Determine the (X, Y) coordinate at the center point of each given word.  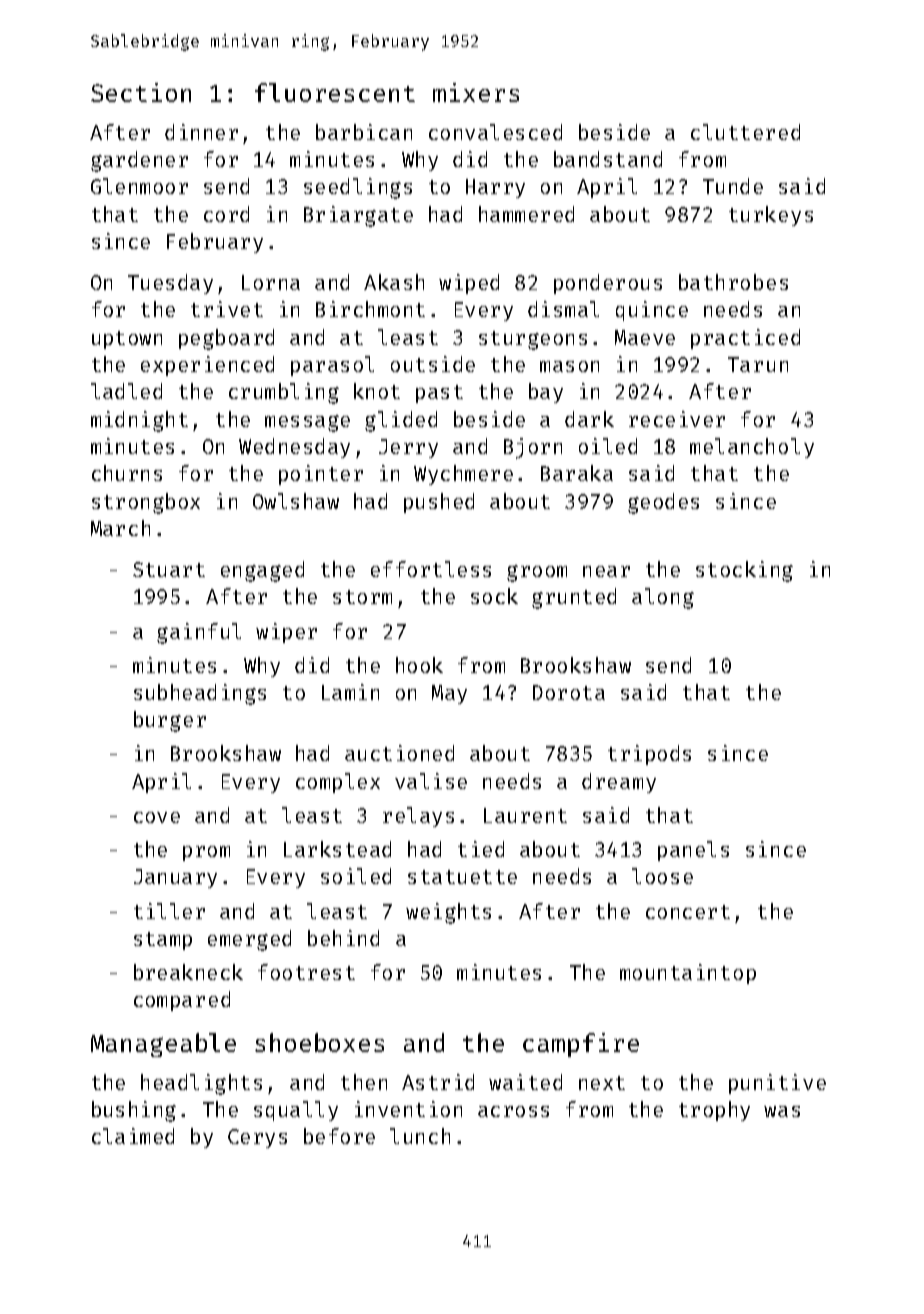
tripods (649, 755)
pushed (439, 503)
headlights (201, 1084)
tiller (169, 911)
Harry (495, 188)
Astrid (438, 1082)
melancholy (752, 448)
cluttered (745, 132)
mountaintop (688, 974)
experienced (207, 366)
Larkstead (337, 849)
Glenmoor (139, 186)
